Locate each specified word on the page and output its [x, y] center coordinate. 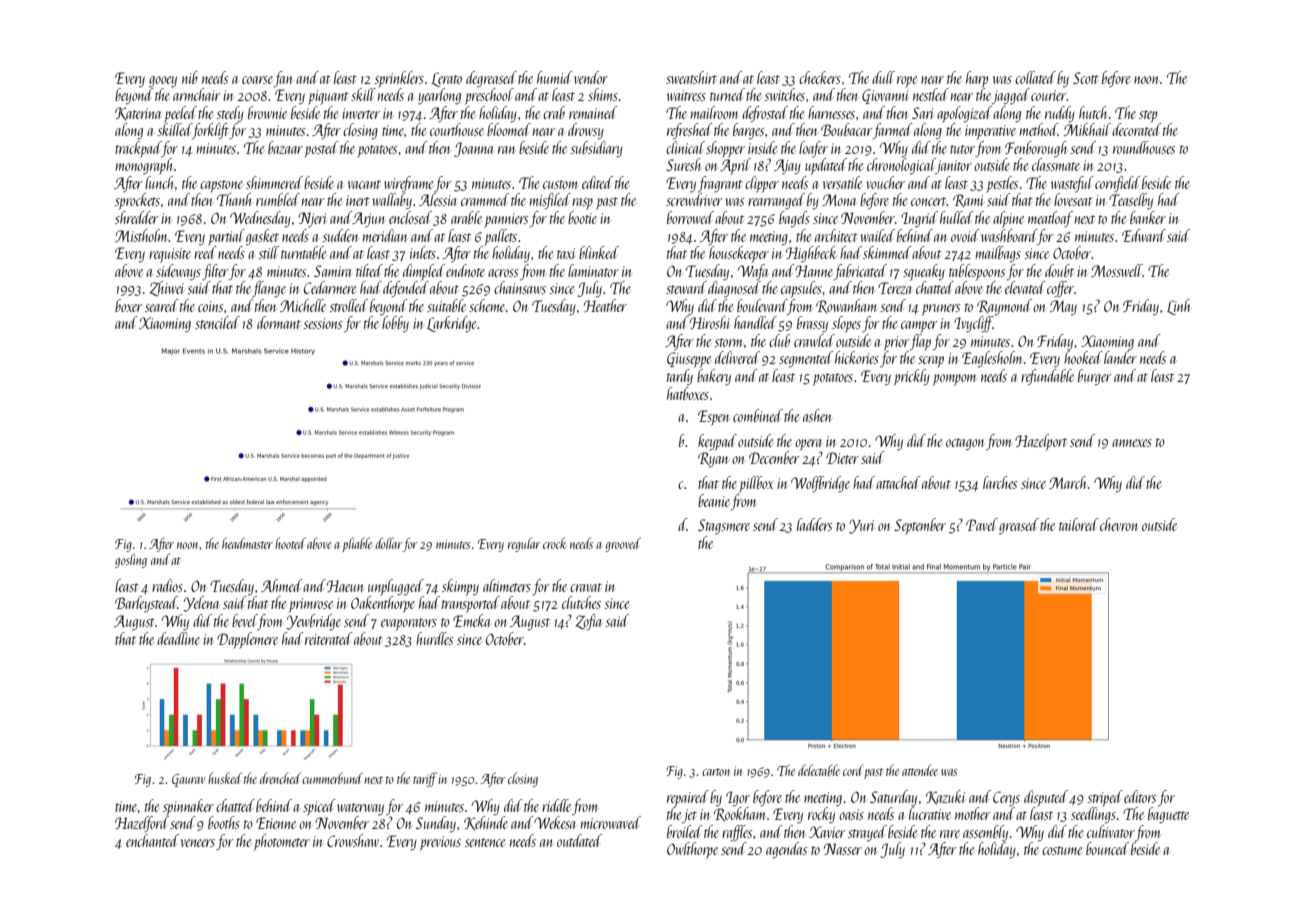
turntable [303, 252]
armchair [197, 94]
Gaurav [188, 780]
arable [466, 217]
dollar [389, 544]
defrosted [765, 114]
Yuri [861, 526]
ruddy [1060, 114]
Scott [1086, 78]
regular [524, 544]
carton [716, 772]
